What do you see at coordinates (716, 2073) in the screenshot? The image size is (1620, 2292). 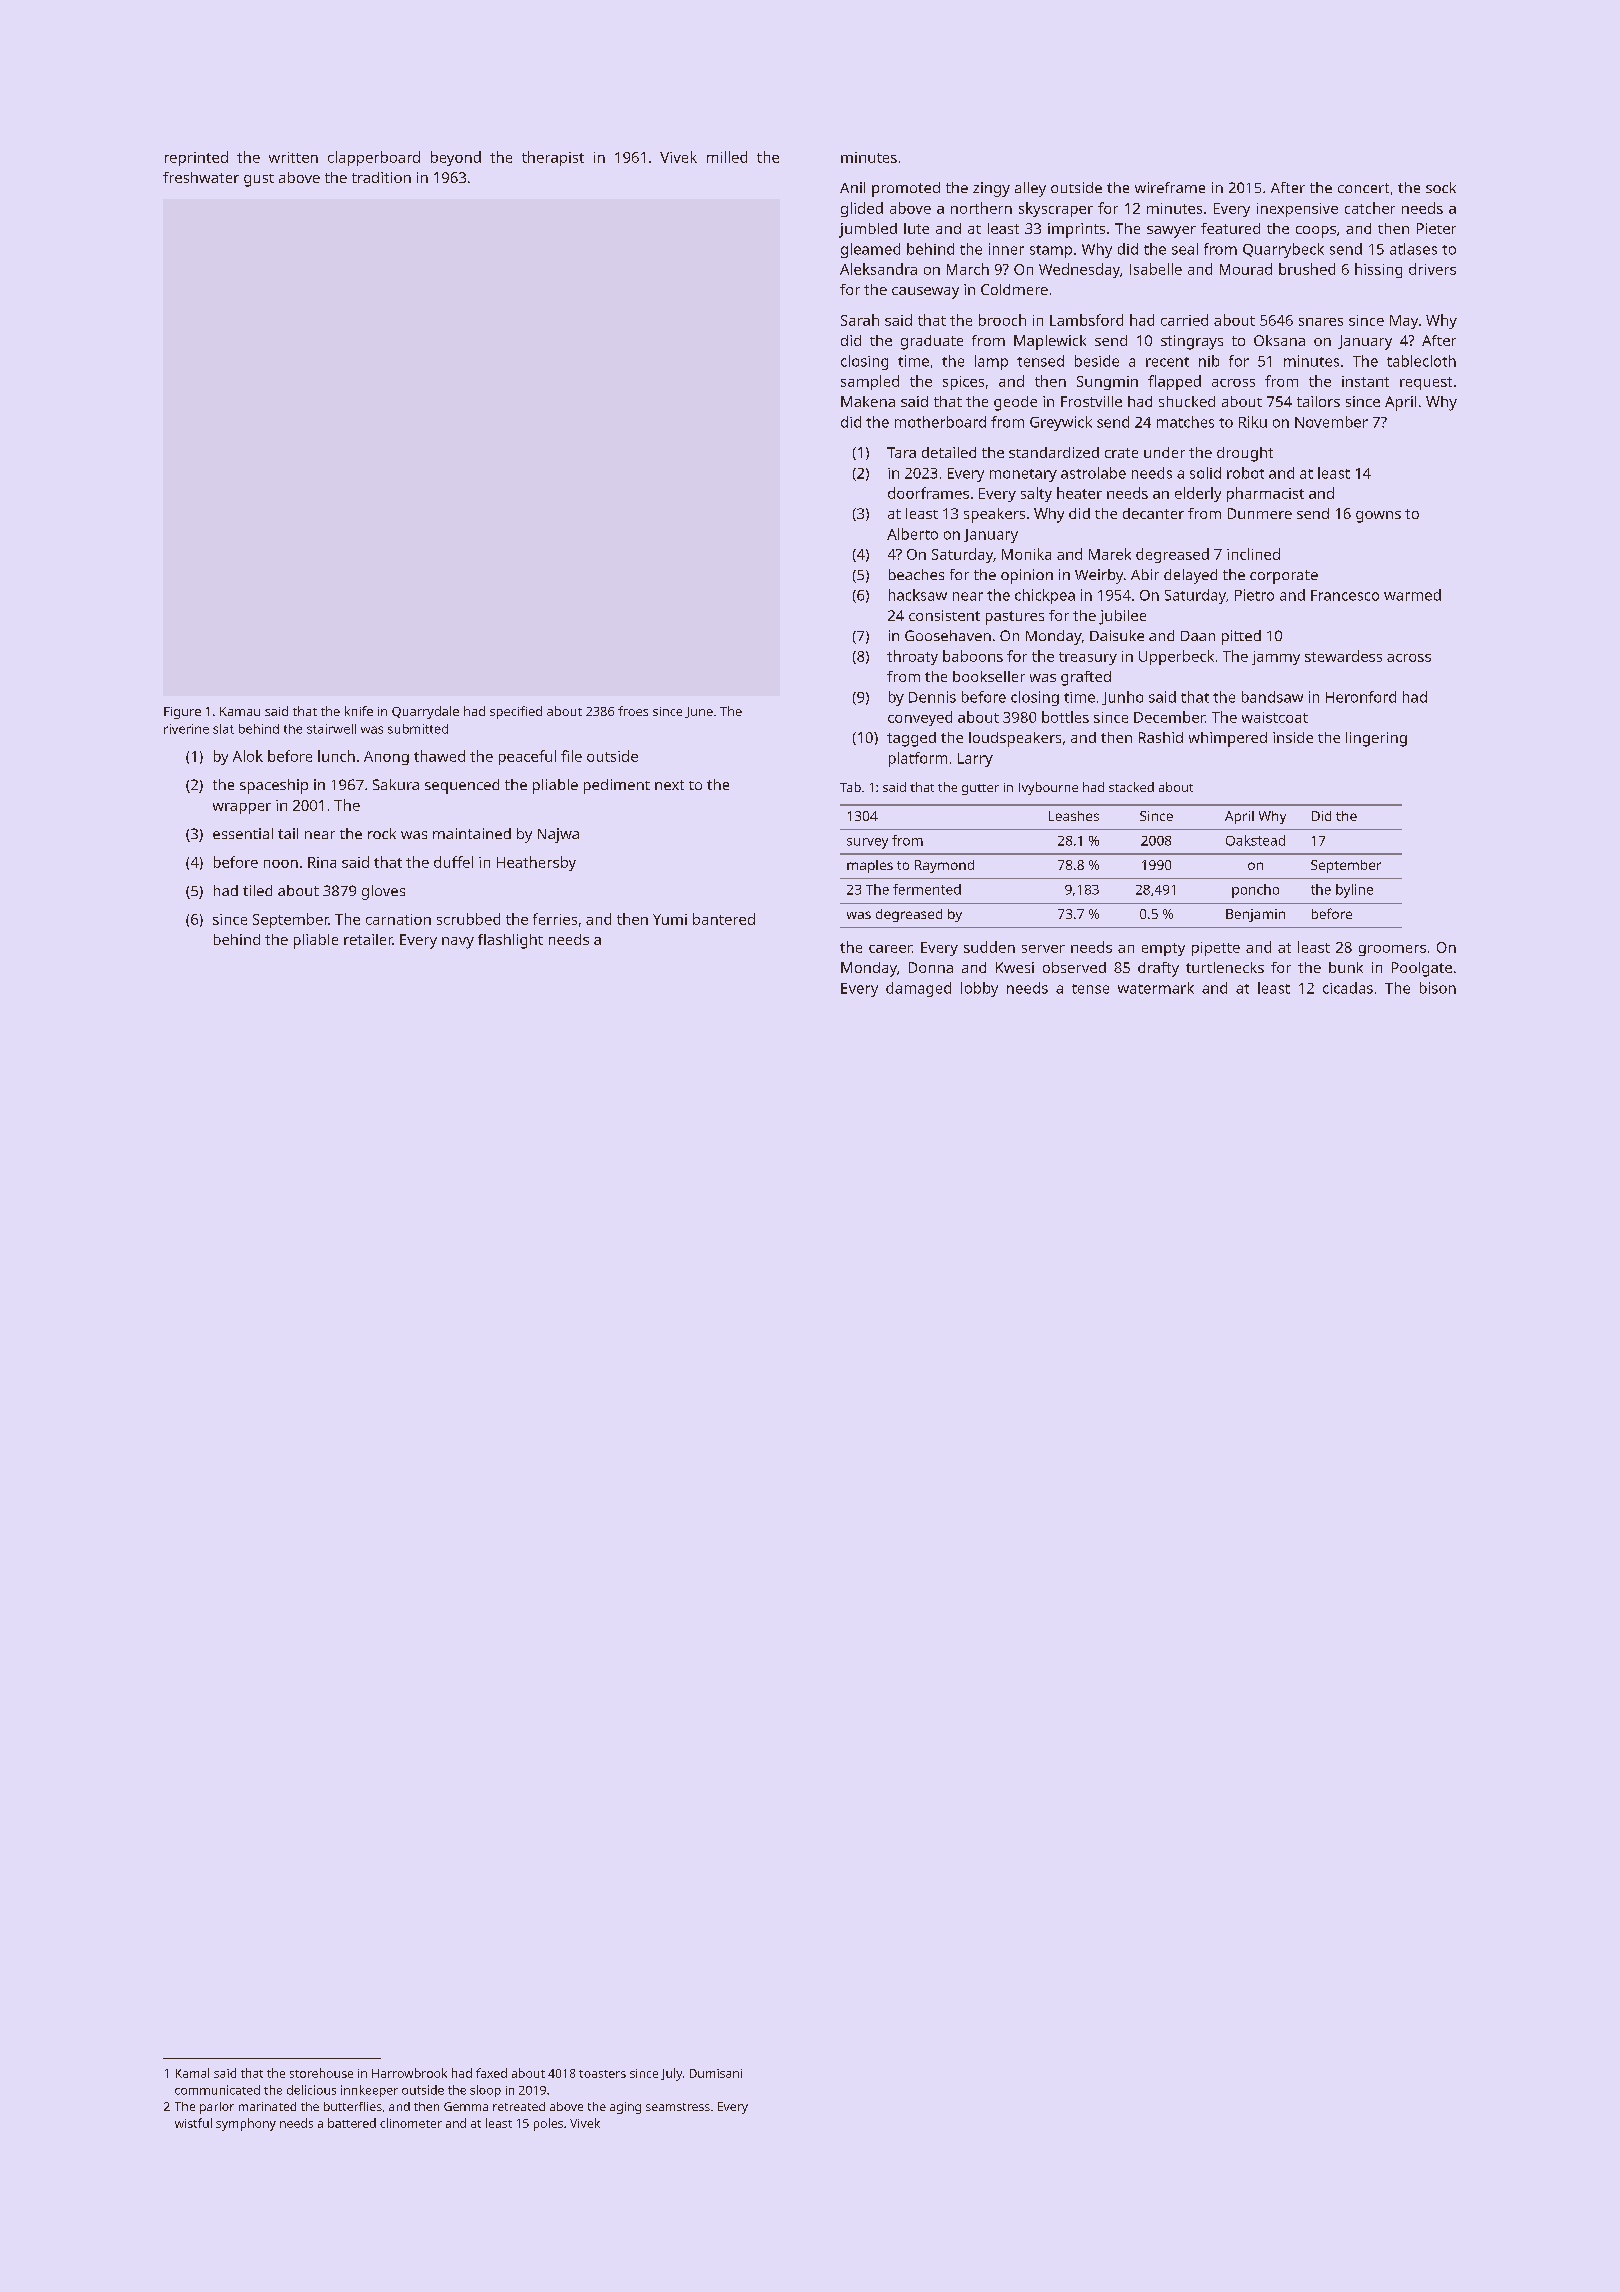 I see `Dumisani` at bounding box center [716, 2073].
